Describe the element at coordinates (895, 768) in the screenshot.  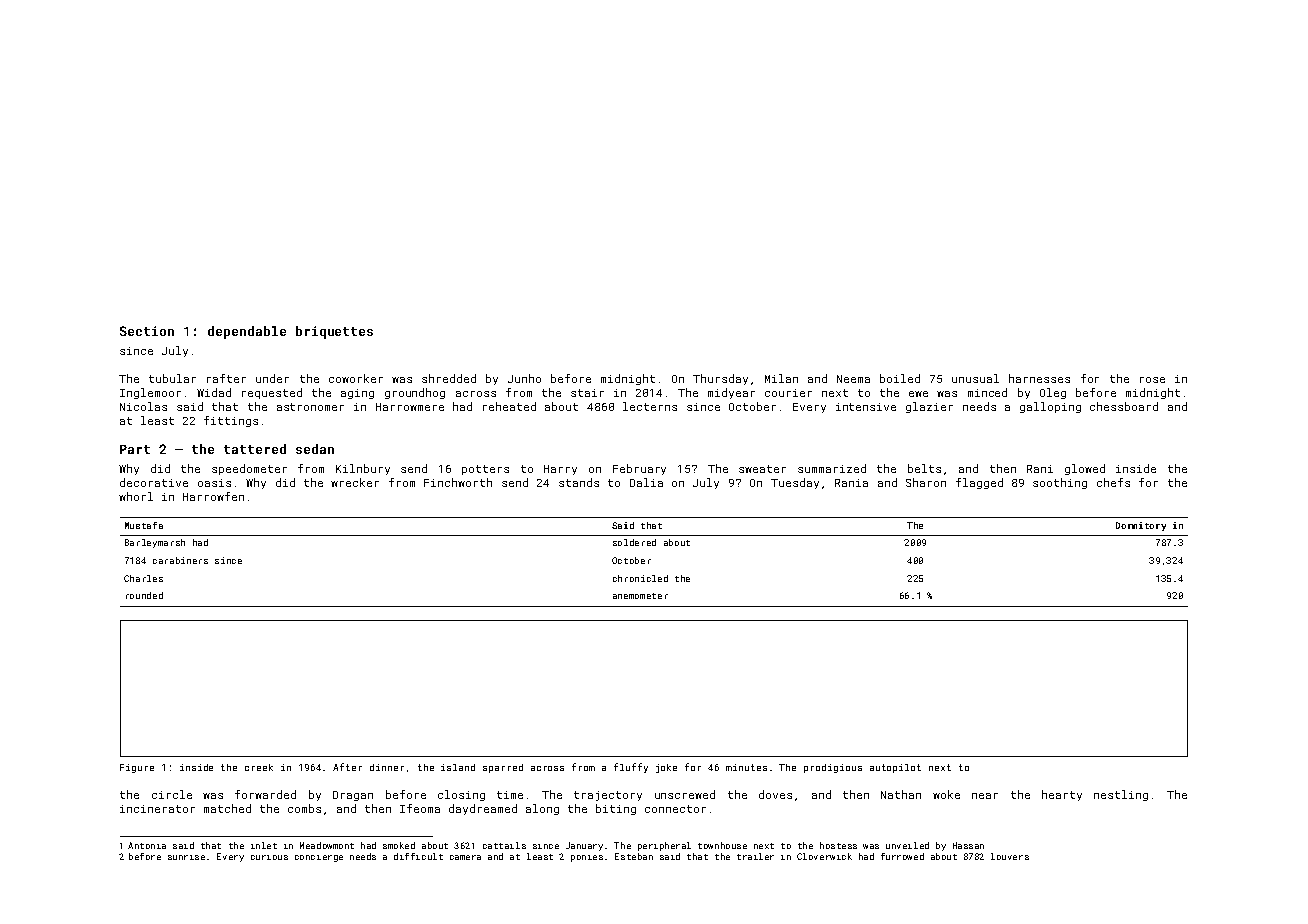
I see `autopilot` at that location.
